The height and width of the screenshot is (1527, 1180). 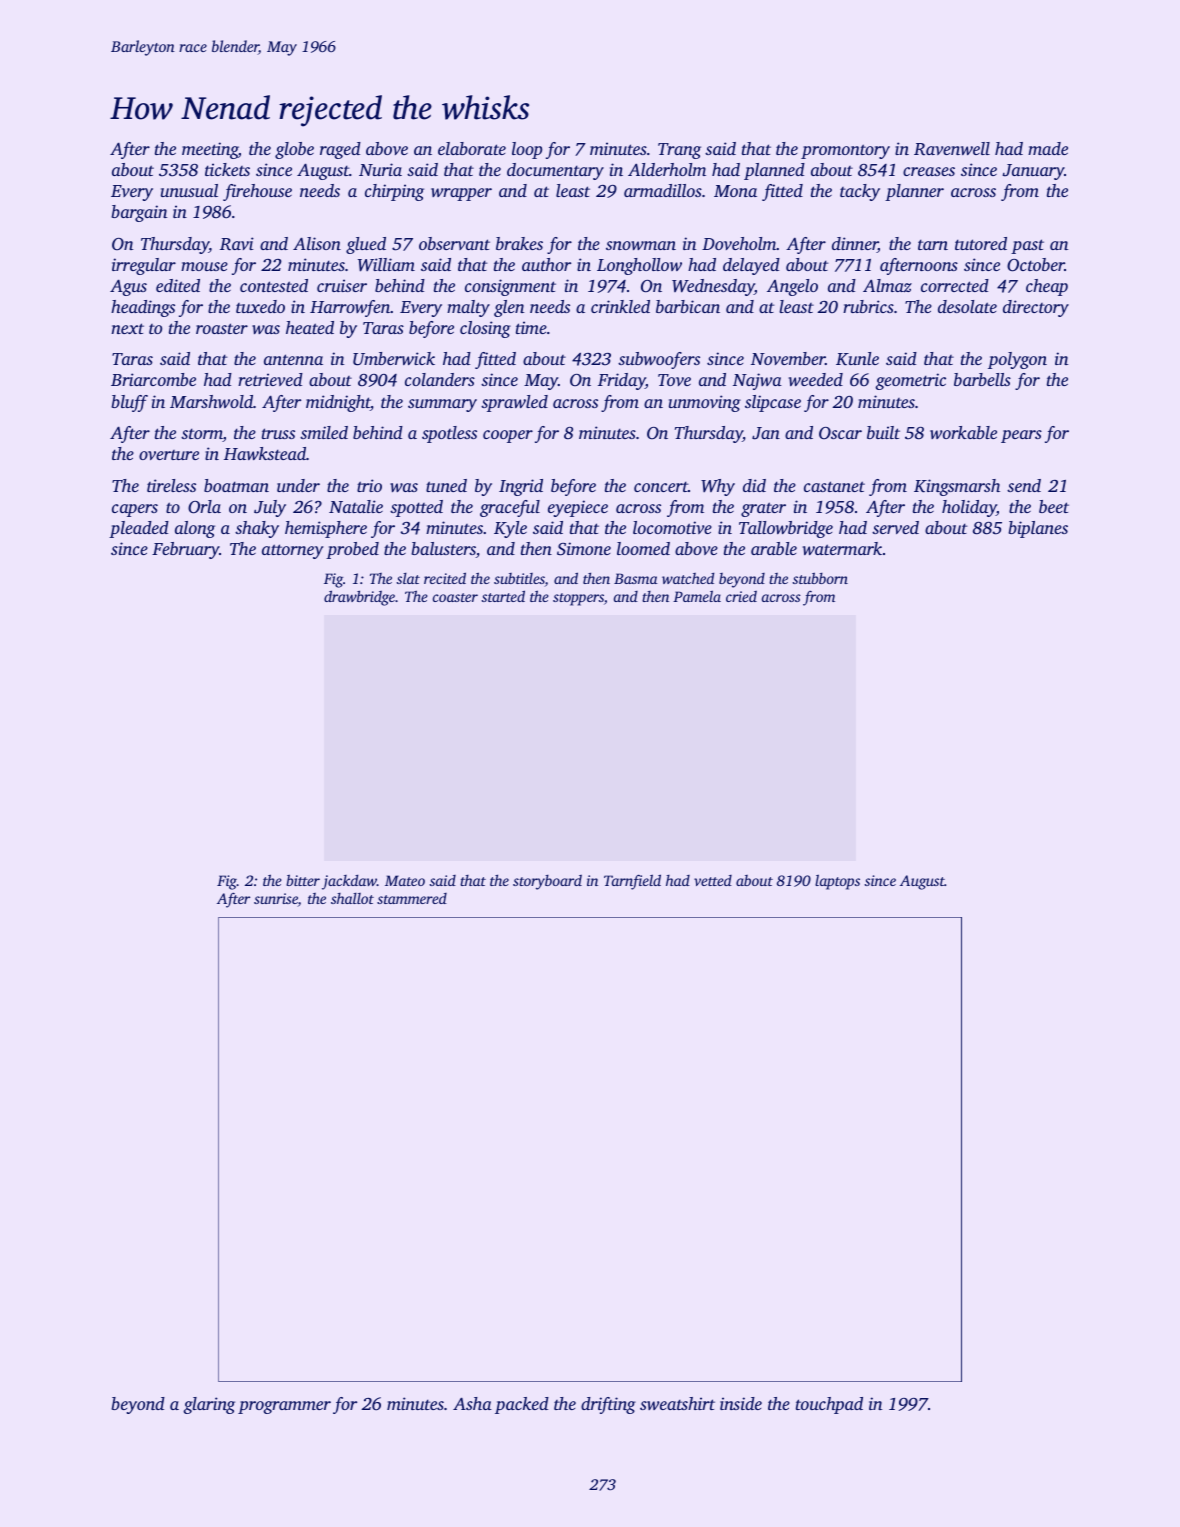 What do you see at coordinates (820, 578) in the screenshot?
I see `stubborn` at bounding box center [820, 578].
